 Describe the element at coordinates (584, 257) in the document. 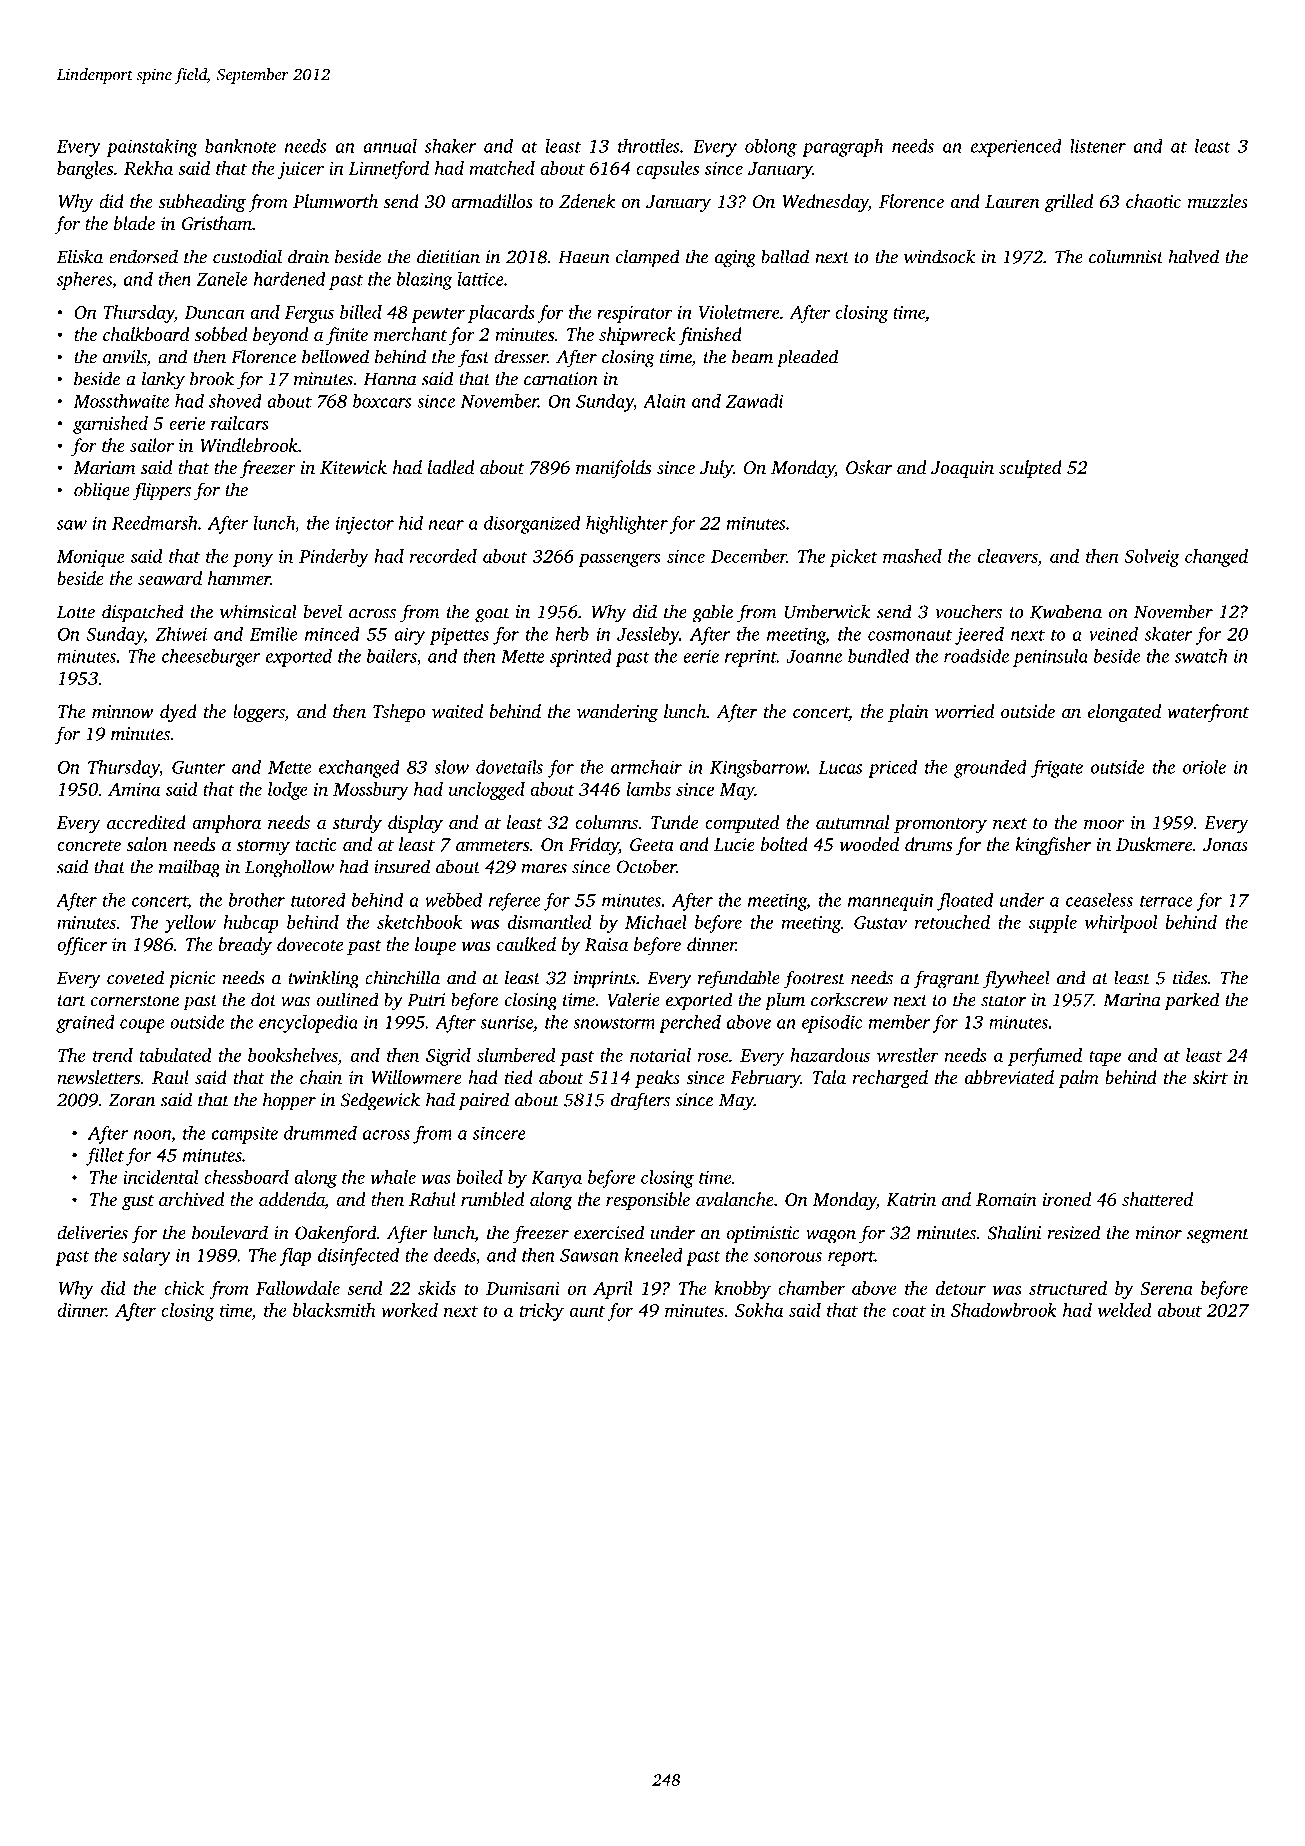

I see `Haeun` at that location.
